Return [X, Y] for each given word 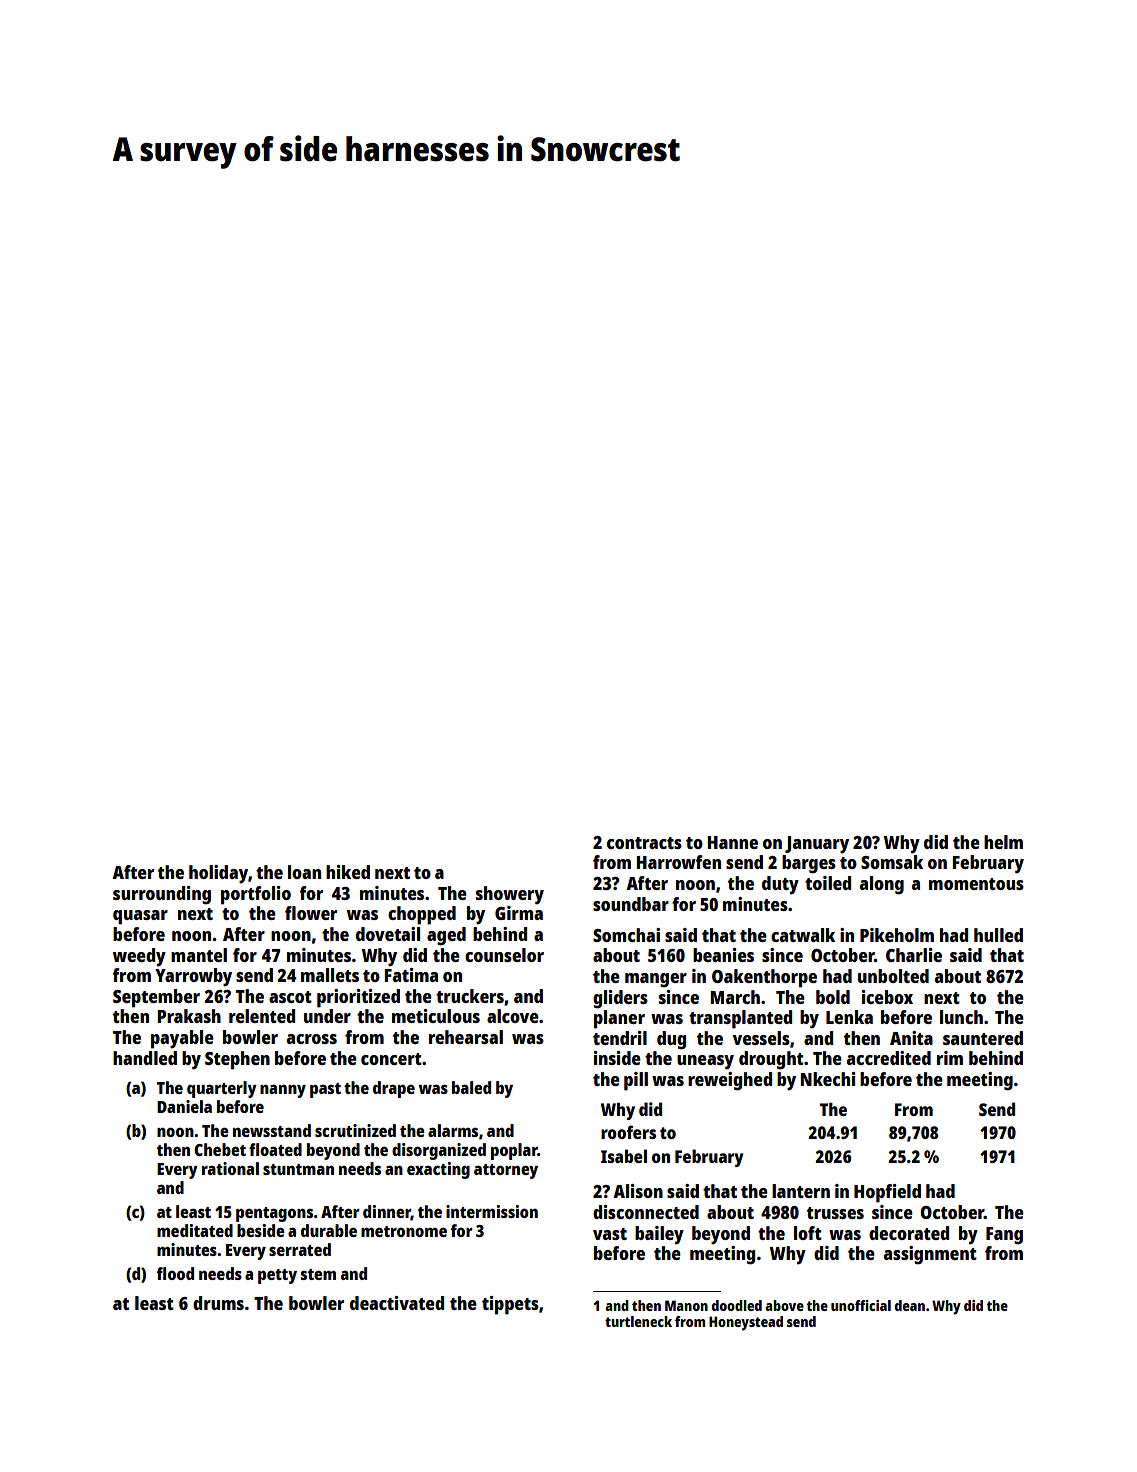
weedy [139, 957]
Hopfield [887, 1193]
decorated [909, 1233]
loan [304, 872]
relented [262, 1016]
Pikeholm [897, 935]
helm [1003, 842]
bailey [659, 1235]
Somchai [626, 935]
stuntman [298, 1169]
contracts [644, 843]
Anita [911, 1038]
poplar [514, 1151]
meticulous [436, 1016]
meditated [195, 1230]
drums [218, 1303]
